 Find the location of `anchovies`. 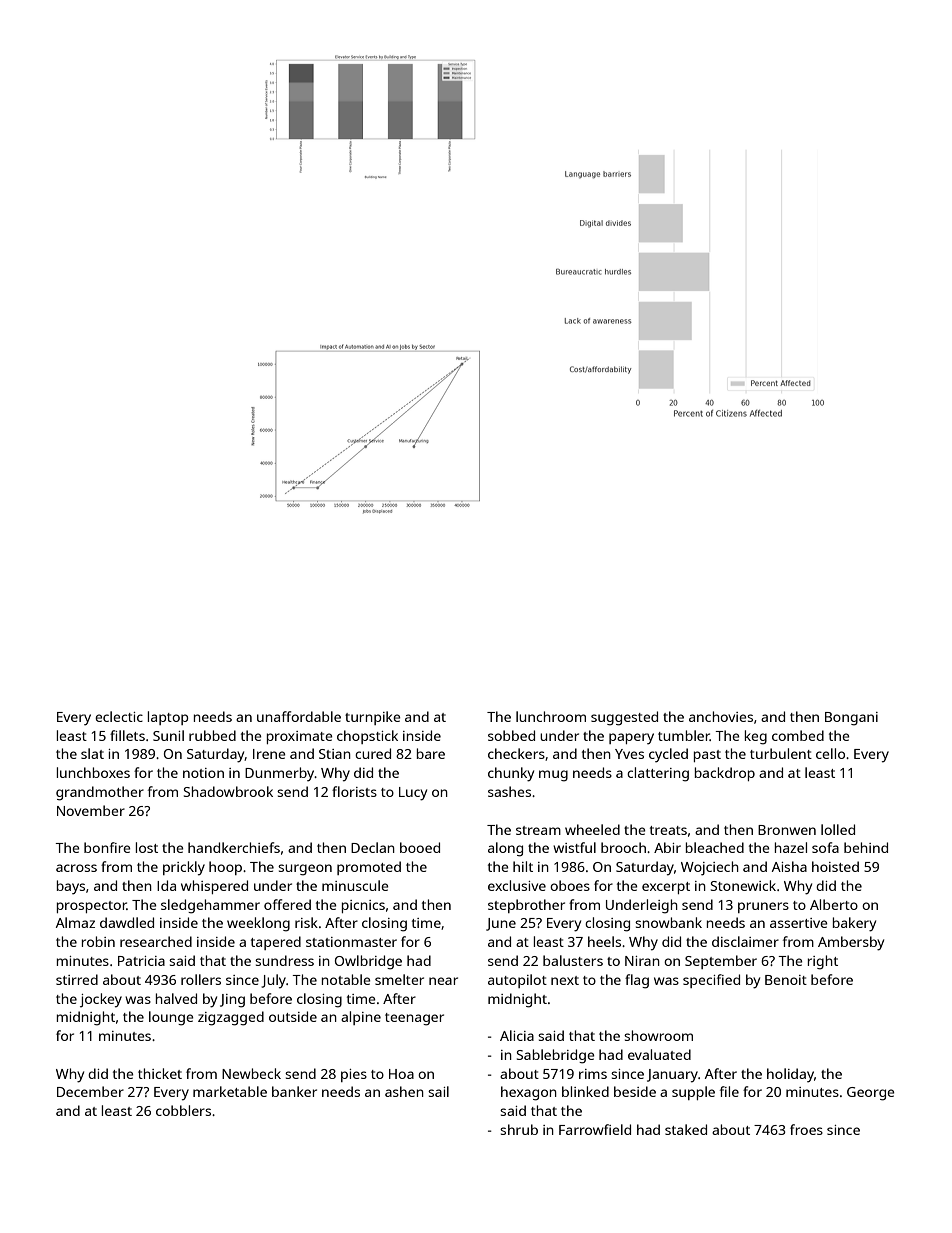

anchovies is located at coordinates (721, 716).
